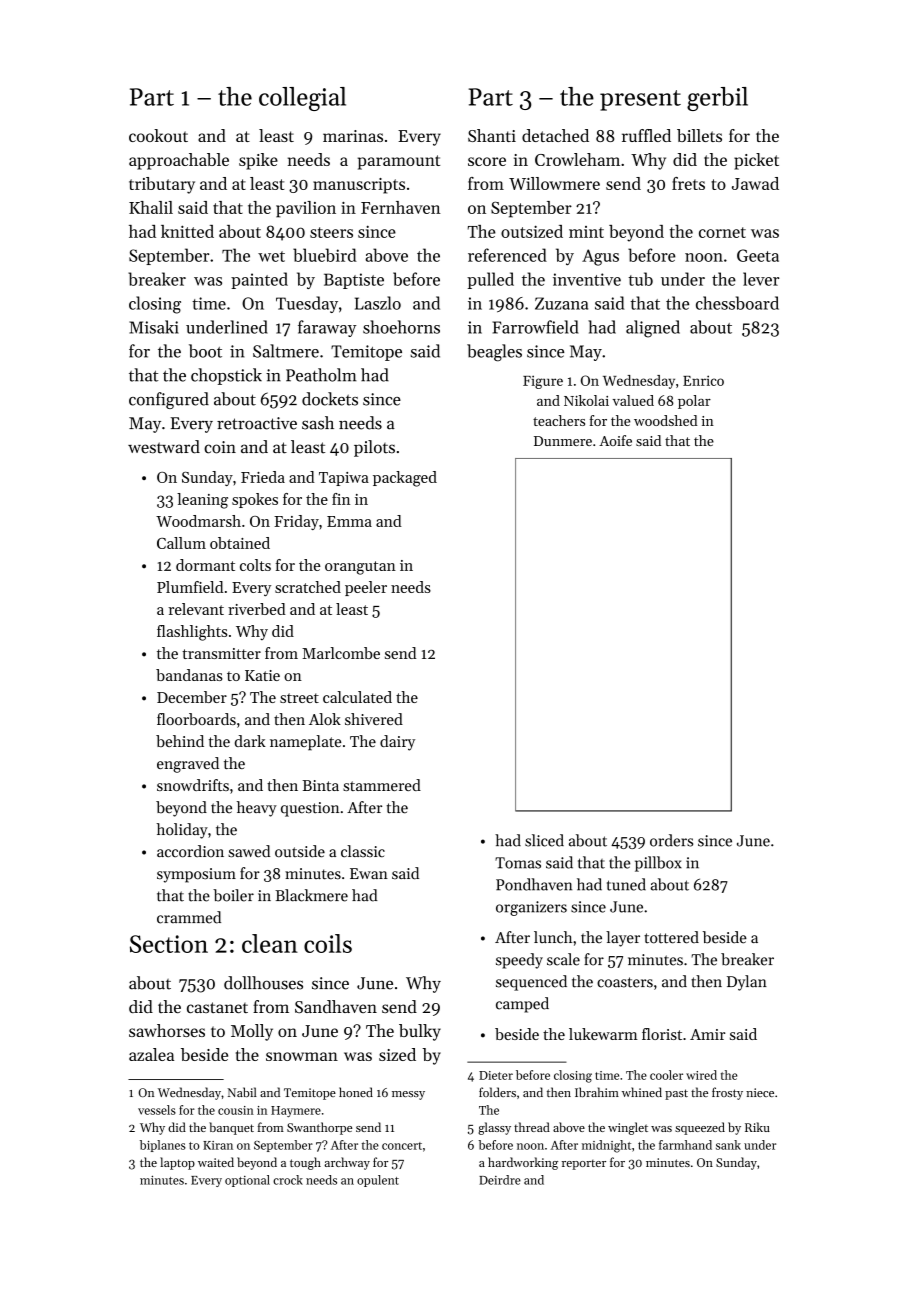 This screenshot has height=1316, width=908. I want to click on collegial, so click(302, 99).
